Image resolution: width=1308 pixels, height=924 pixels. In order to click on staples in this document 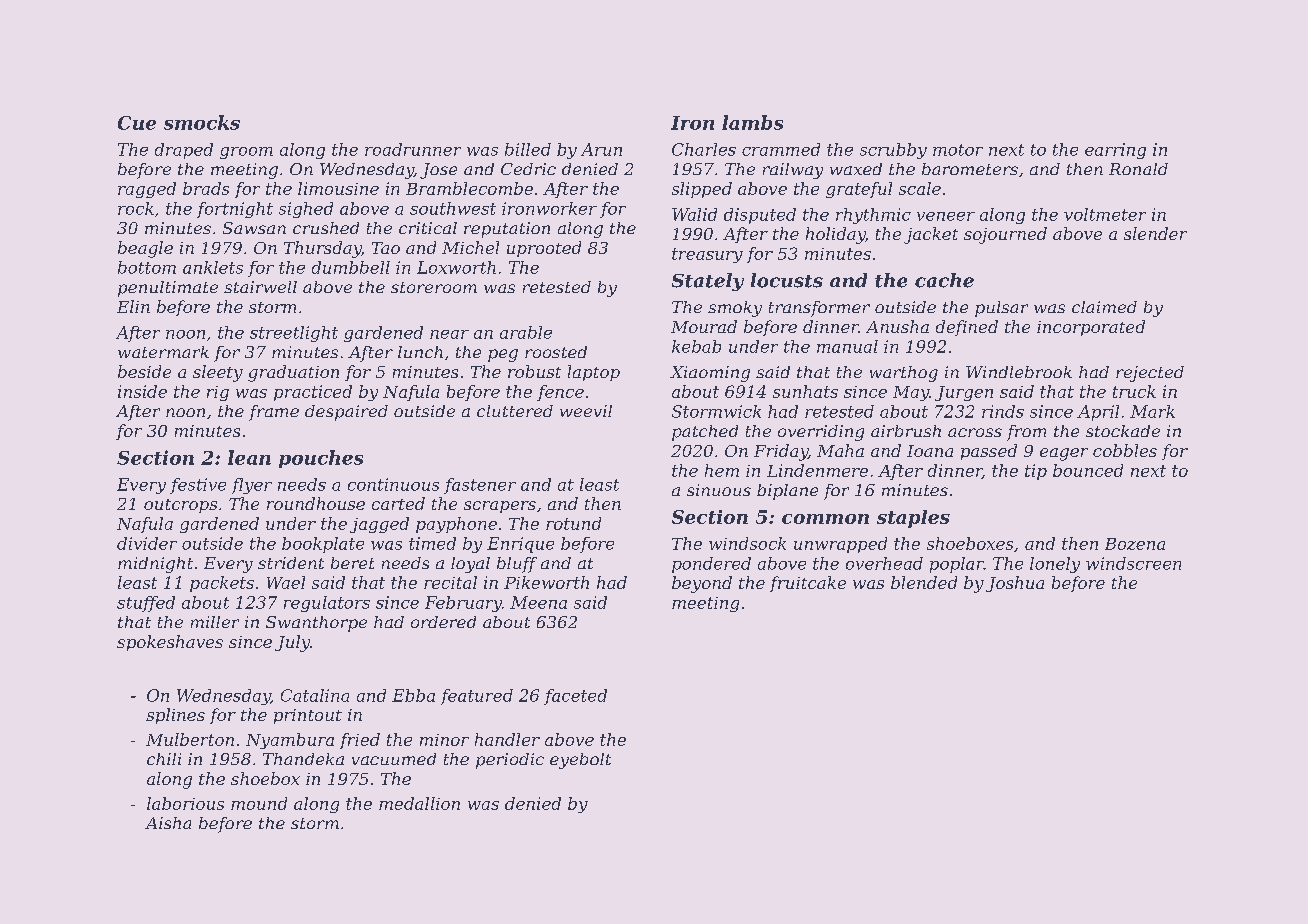, I will do `click(913, 519)`.
